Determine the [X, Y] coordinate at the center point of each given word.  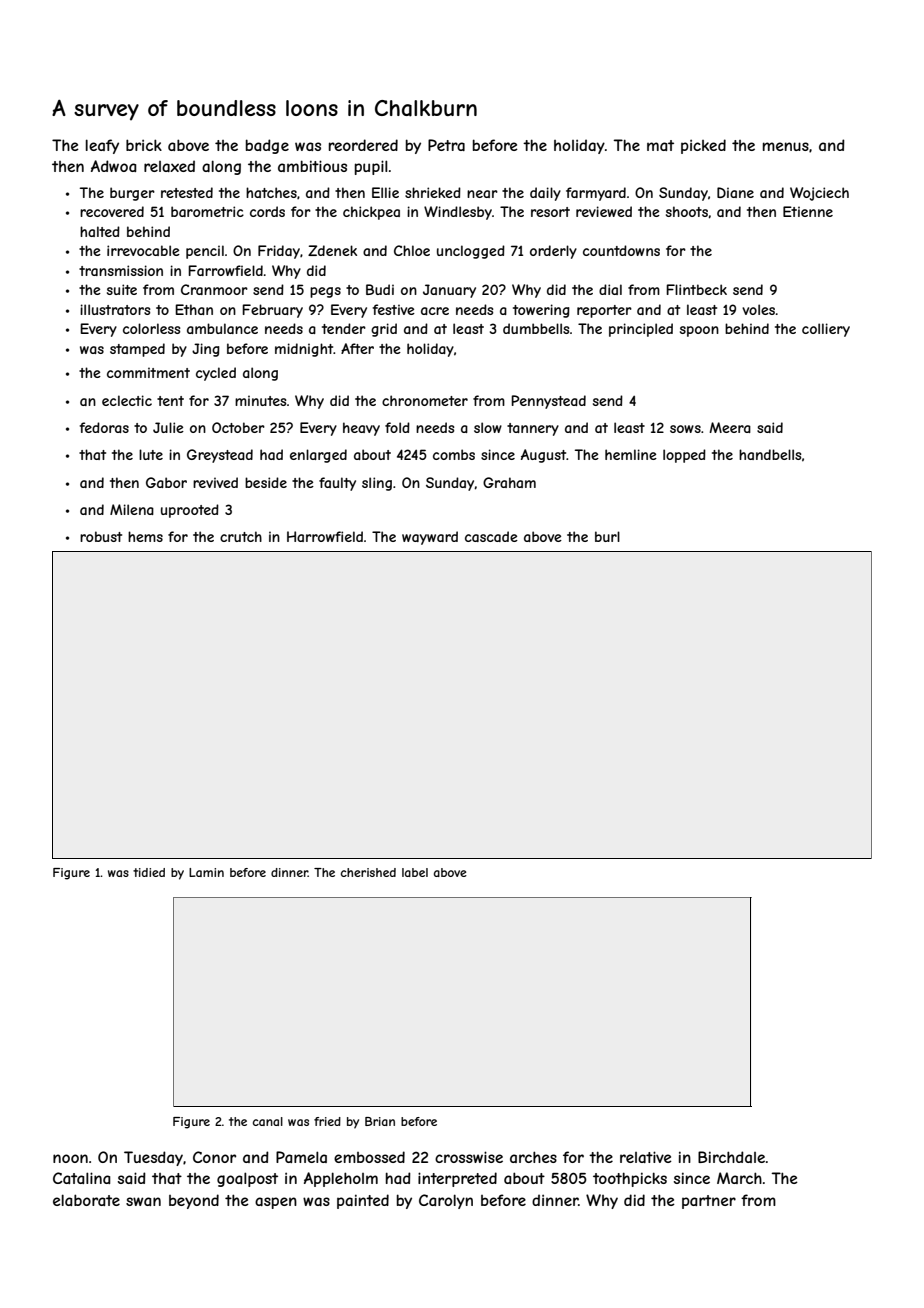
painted [363, 1201]
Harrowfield [325, 536]
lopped [684, 456]
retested [187, 192]
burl [607, 536]
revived [215, 482]
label [415, 872]
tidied [149, 872]
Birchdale [731, 1157]
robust [101, 536]
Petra [446, 145]
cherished [368, 872]
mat [660, 145]
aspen [276, 1203]
